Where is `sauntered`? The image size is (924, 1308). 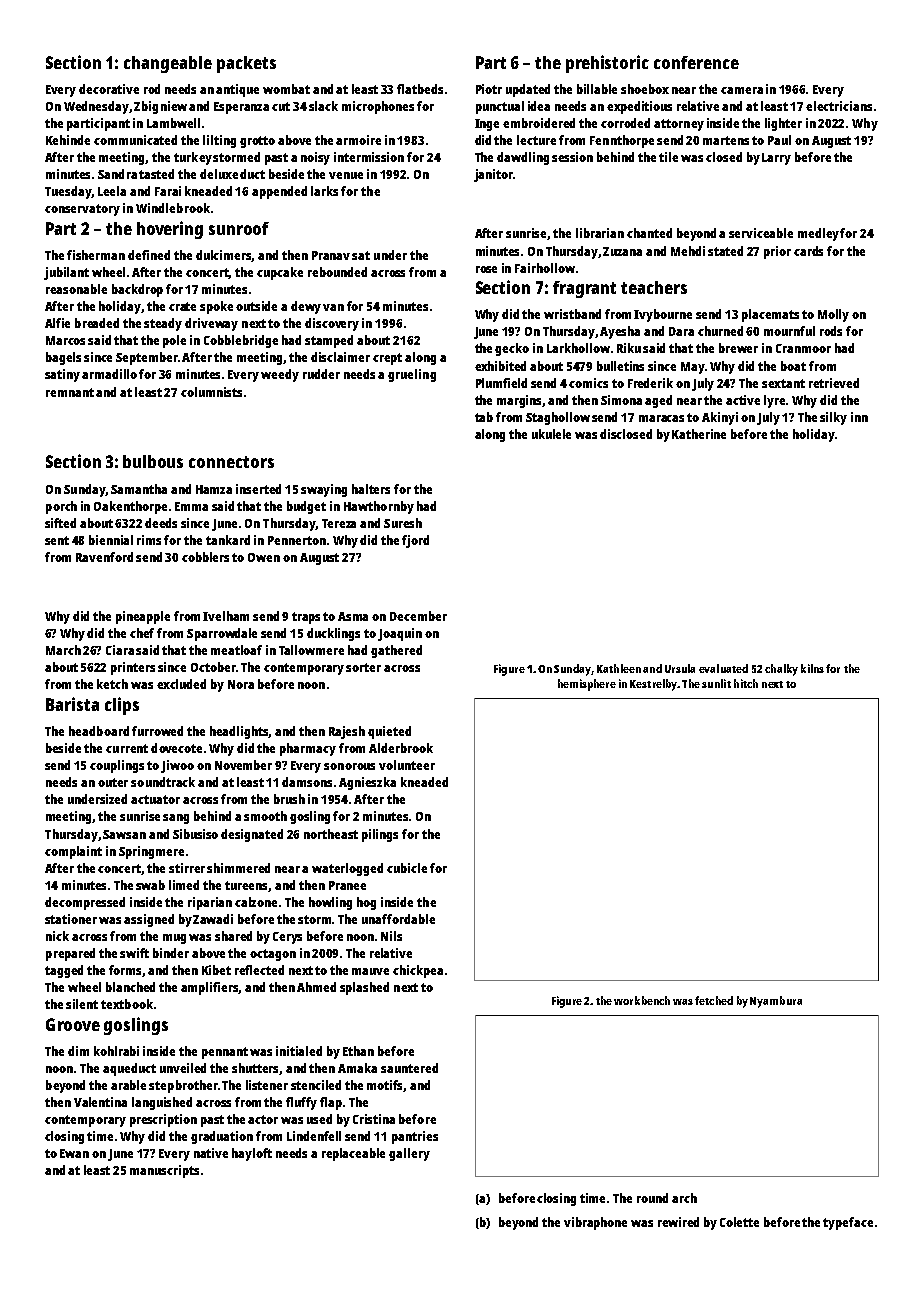 sauntered is located at coordinates (409, 1068).
